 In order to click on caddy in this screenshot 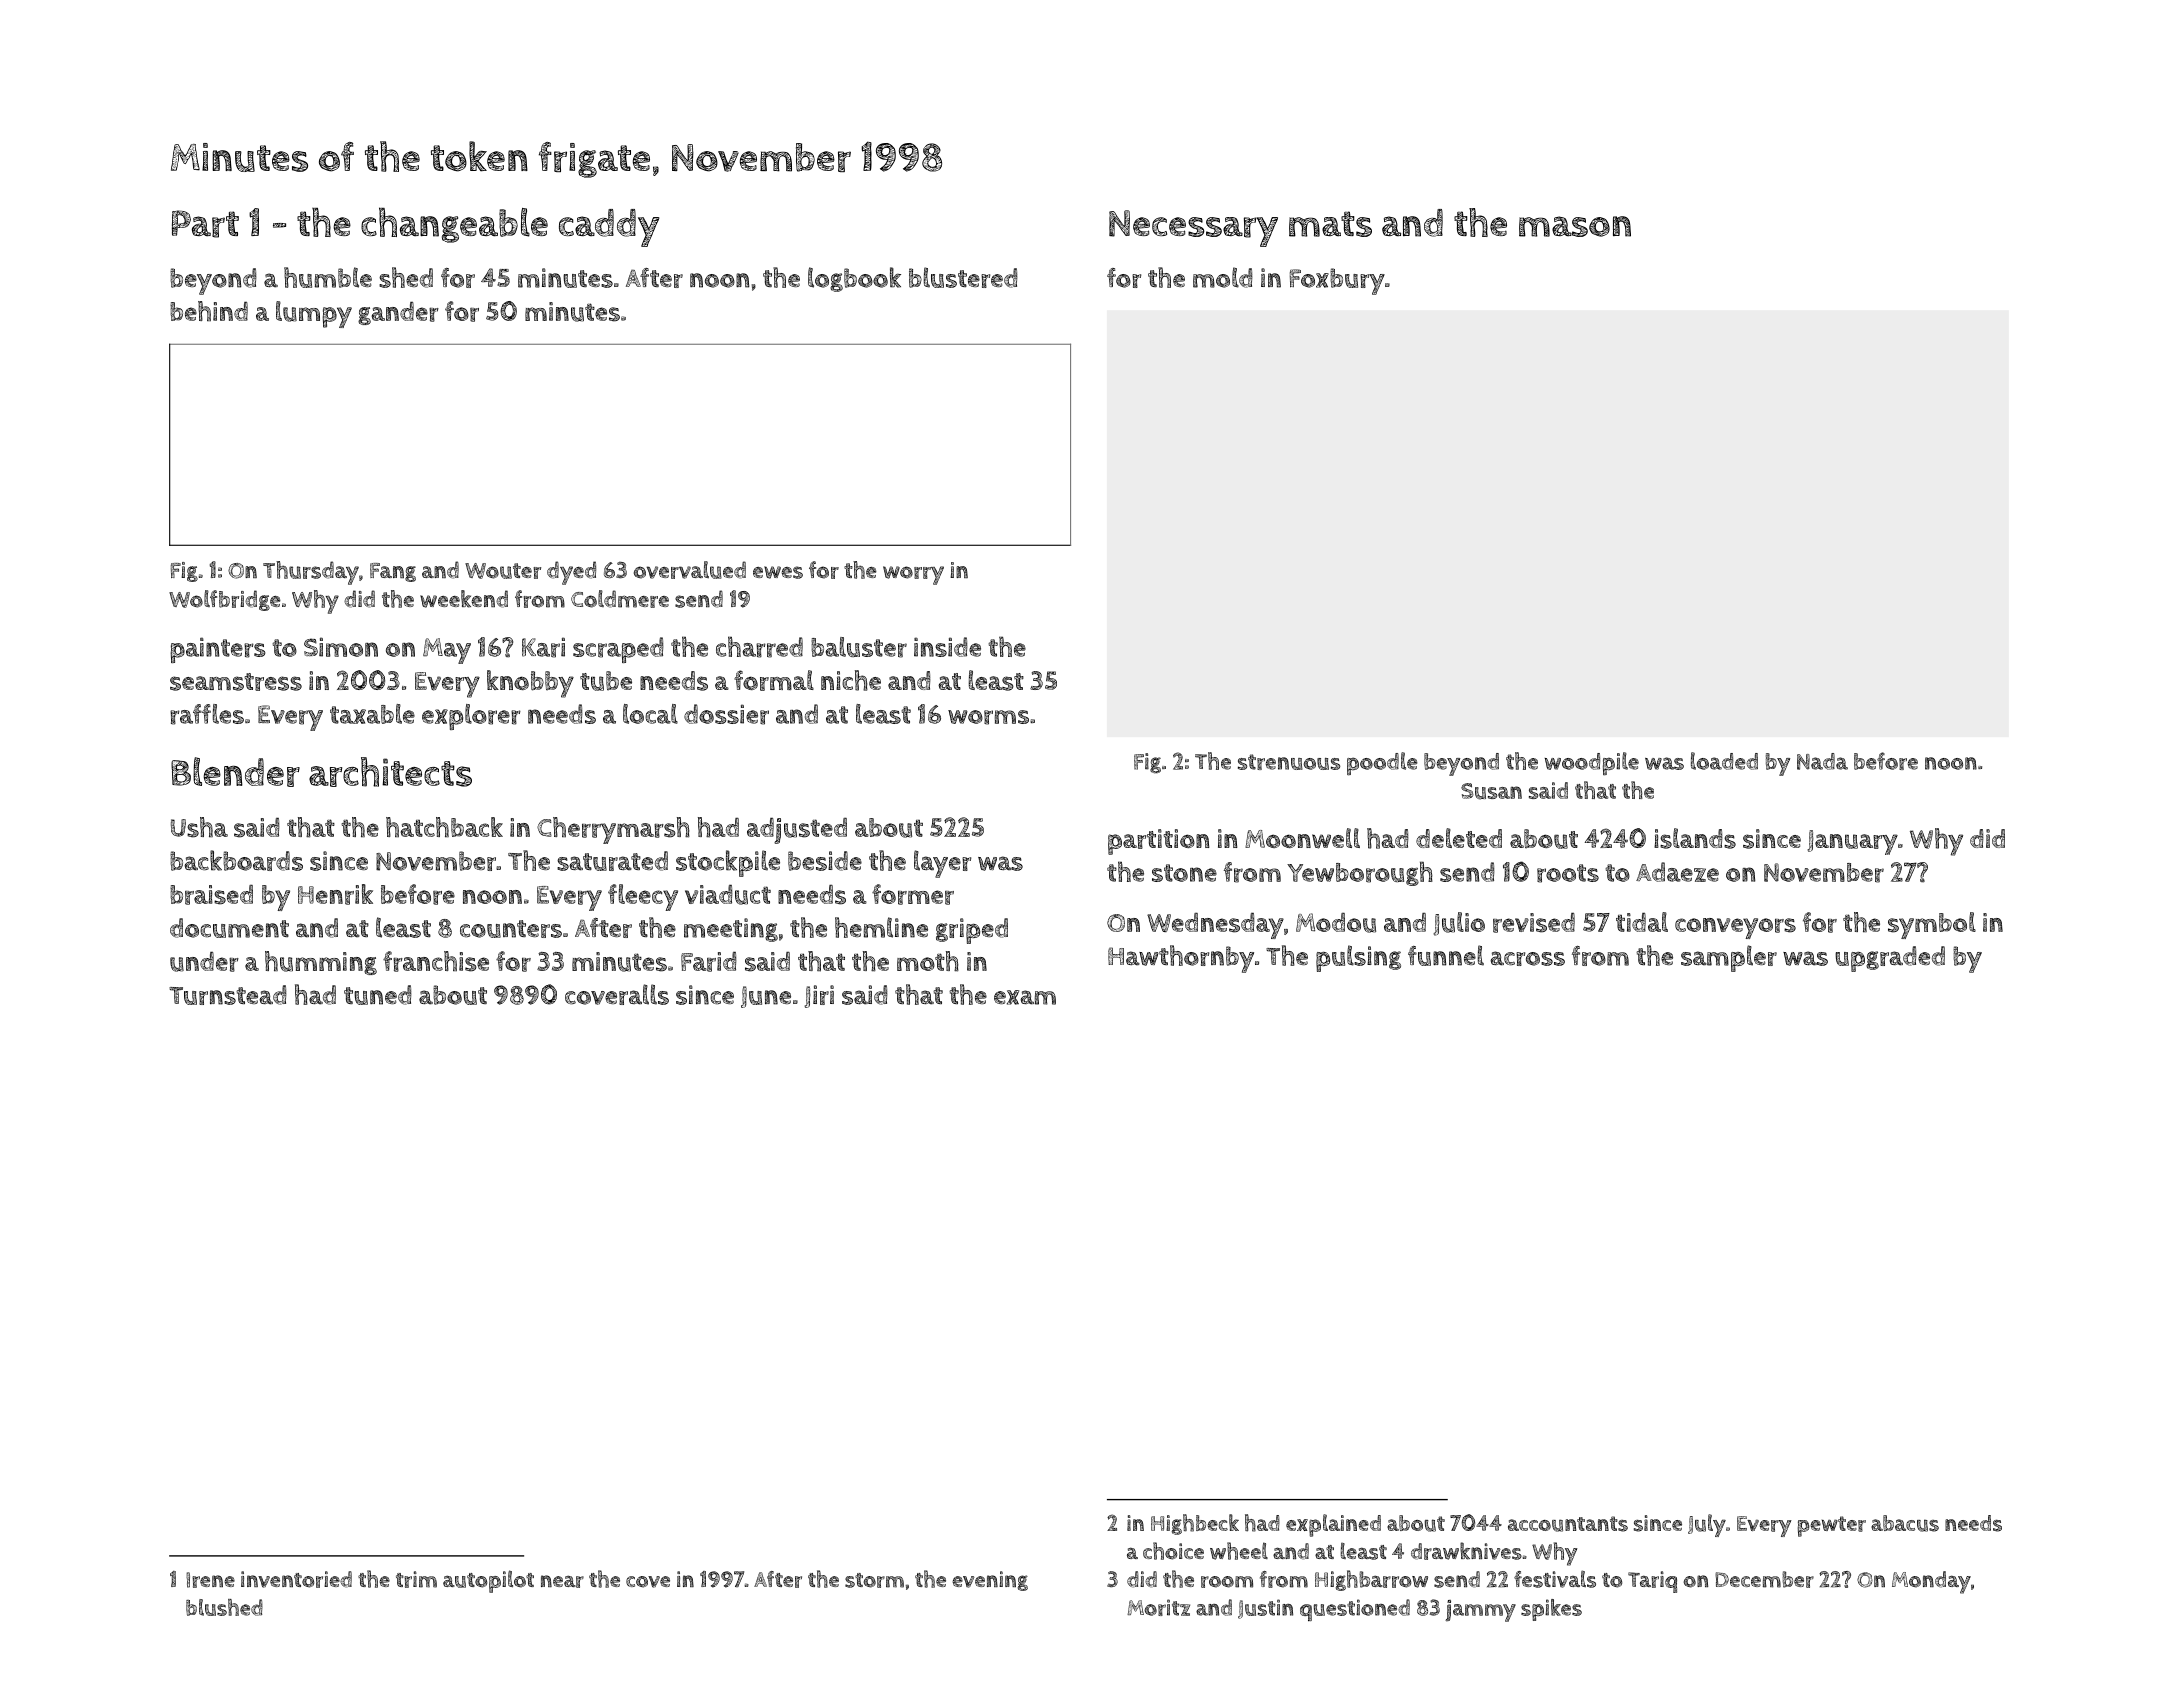, I will do `click(609, 228)`.
